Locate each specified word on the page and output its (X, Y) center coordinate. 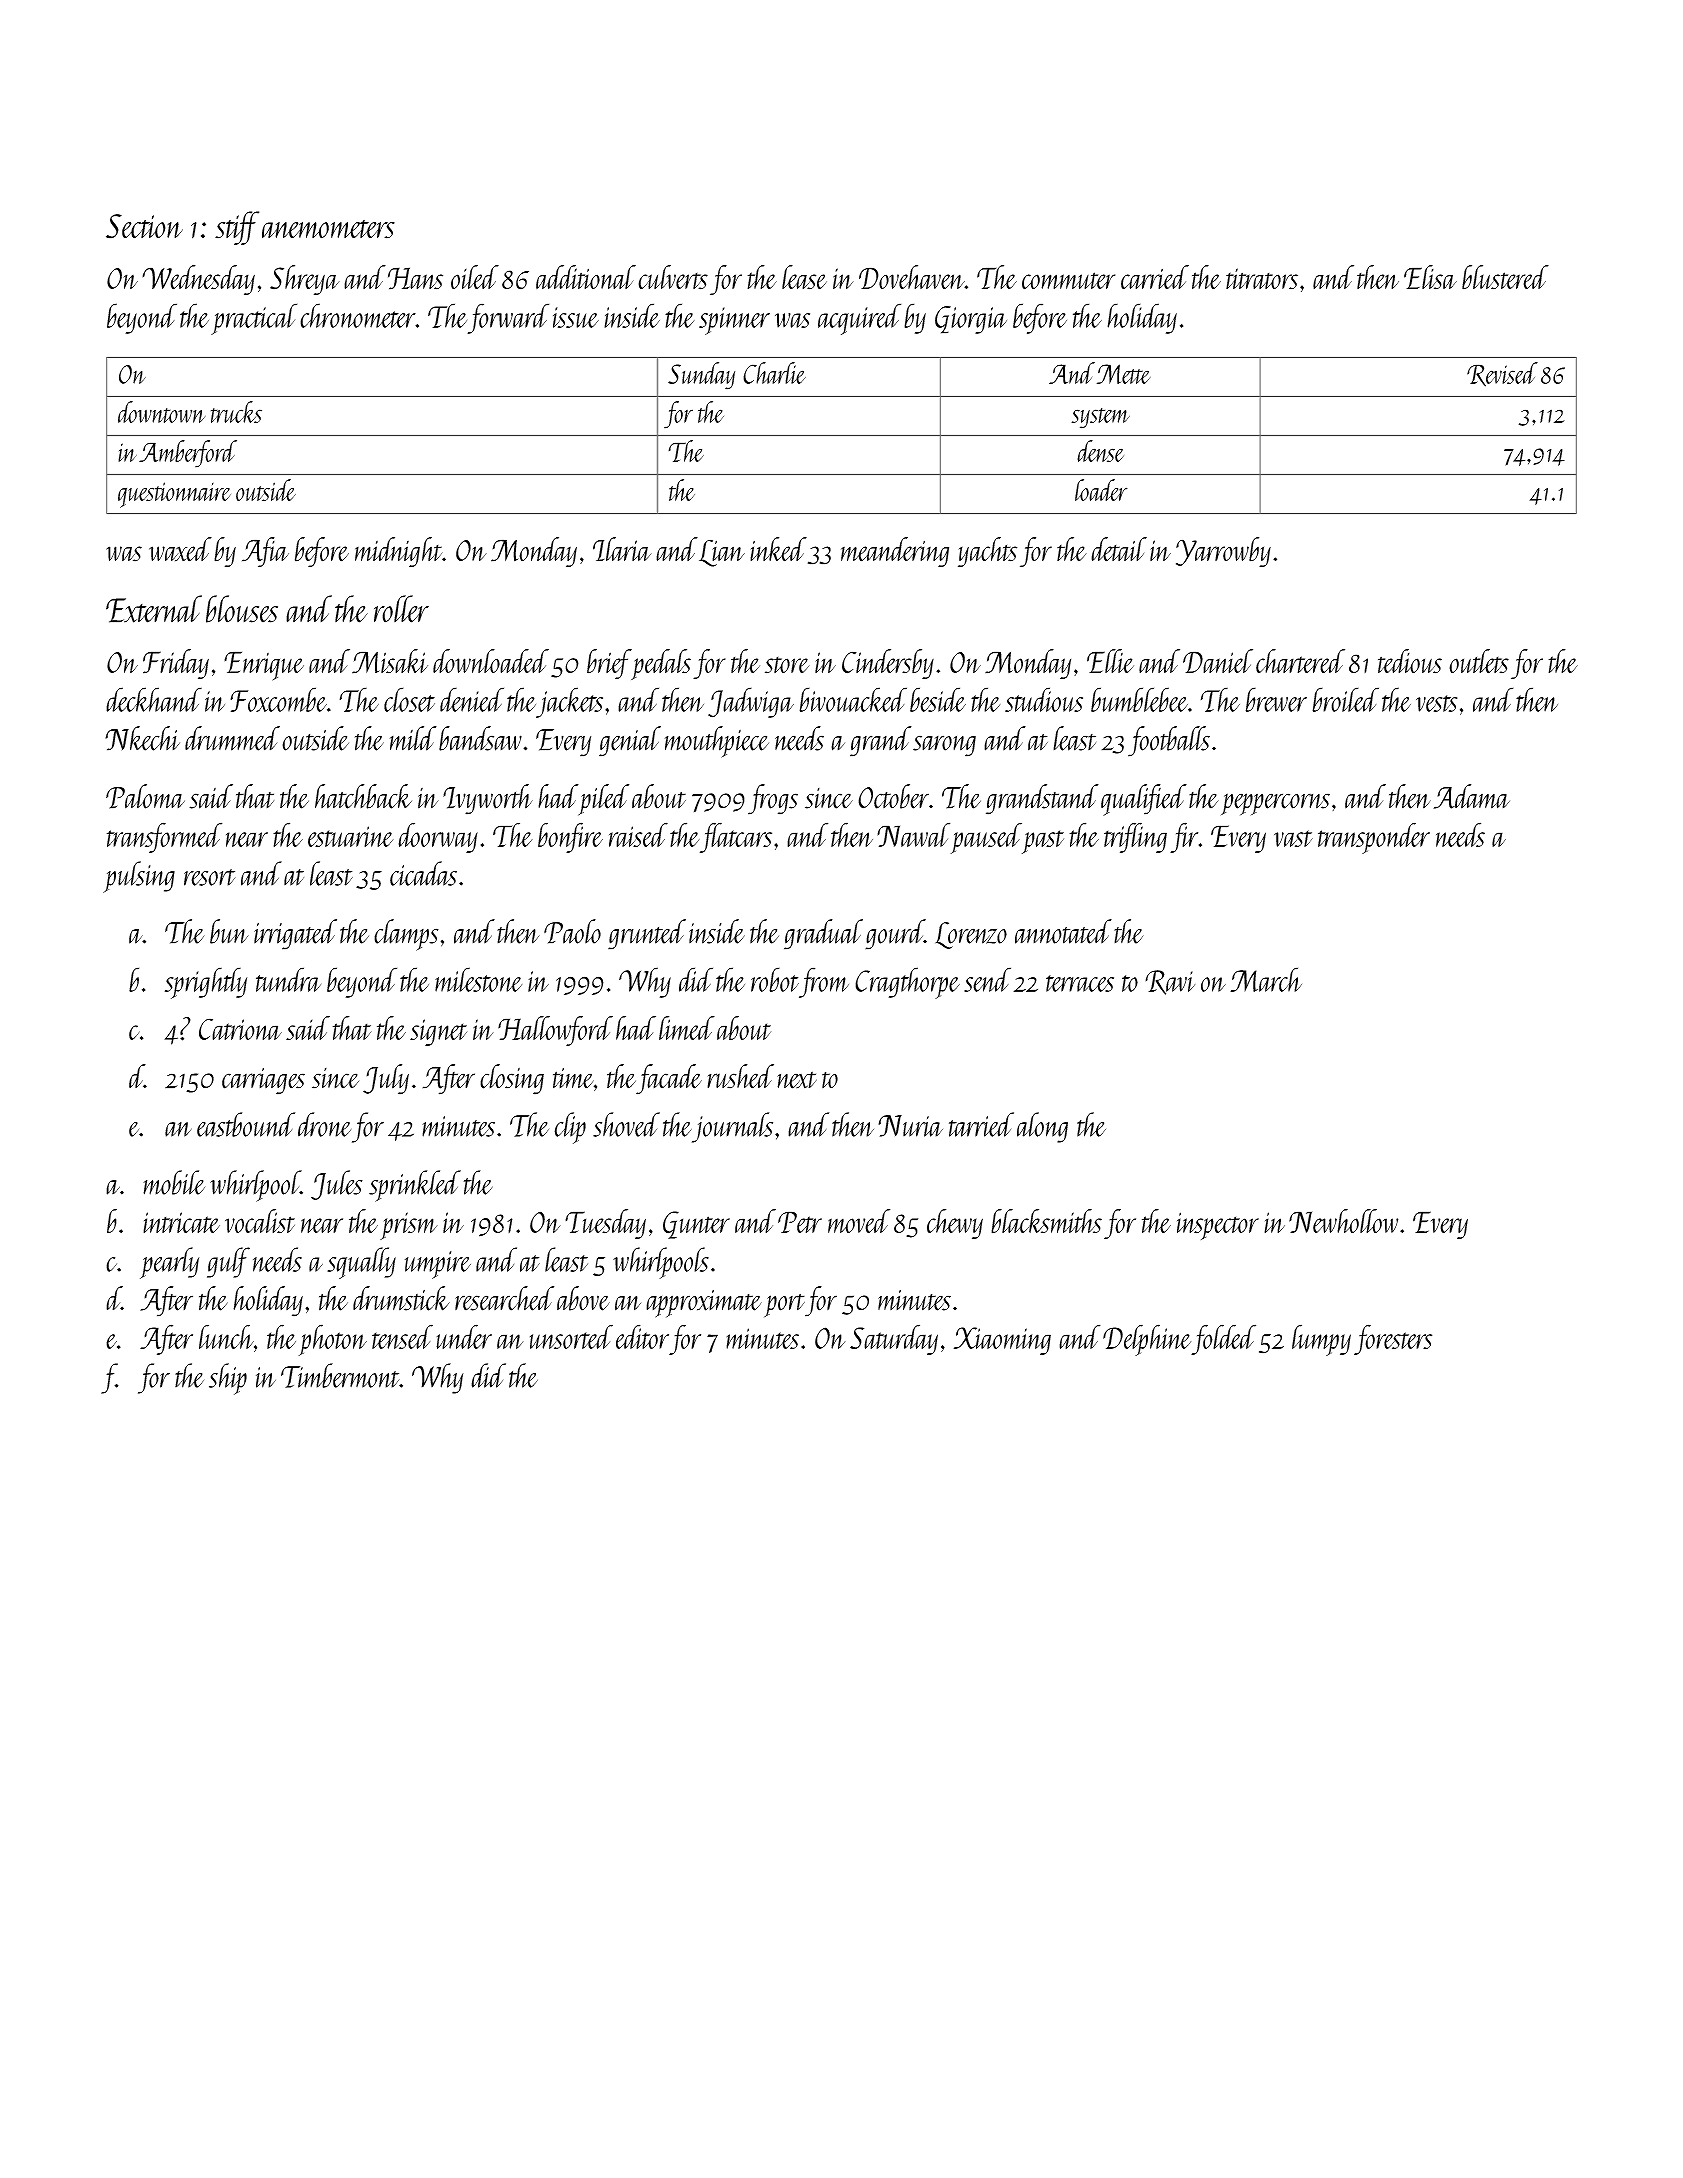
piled (603, 800)
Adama (1471, 796)
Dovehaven (912, 277)
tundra (288, 979)
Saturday (894, 1339)
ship (228, 1379)
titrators (1262, 279)
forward (508, 318)
